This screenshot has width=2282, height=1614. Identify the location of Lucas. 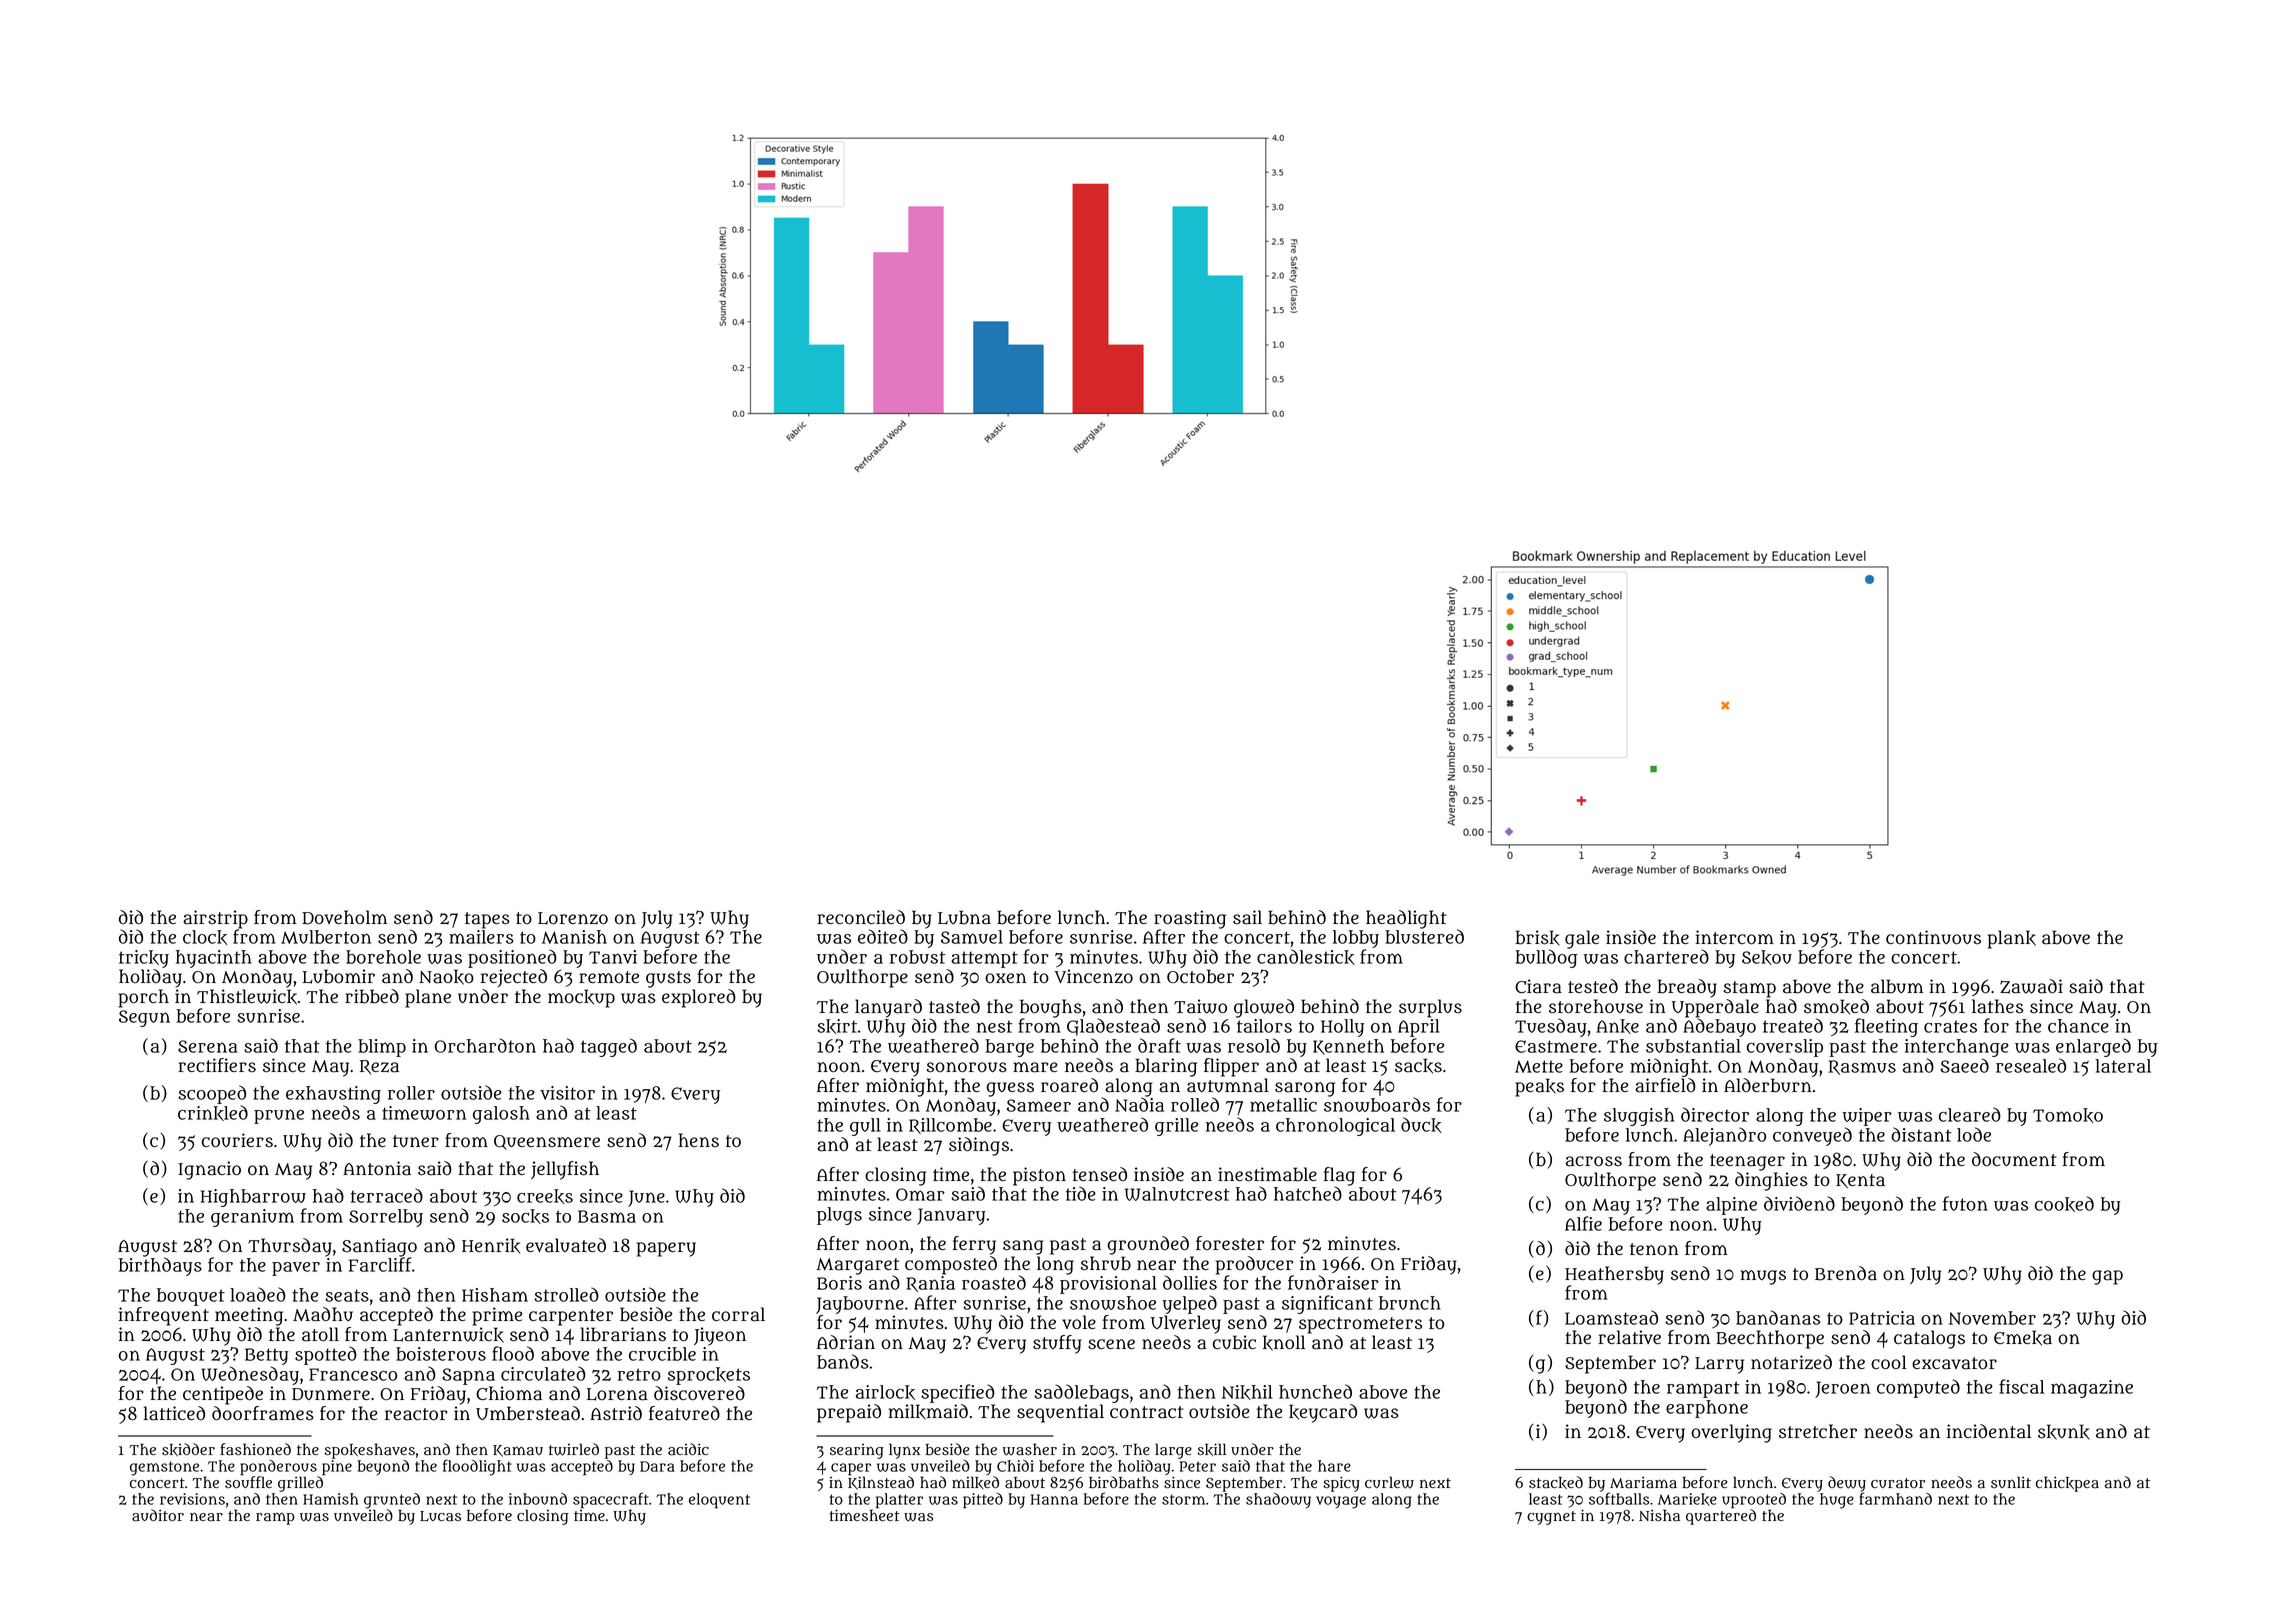
(440, 1516).
